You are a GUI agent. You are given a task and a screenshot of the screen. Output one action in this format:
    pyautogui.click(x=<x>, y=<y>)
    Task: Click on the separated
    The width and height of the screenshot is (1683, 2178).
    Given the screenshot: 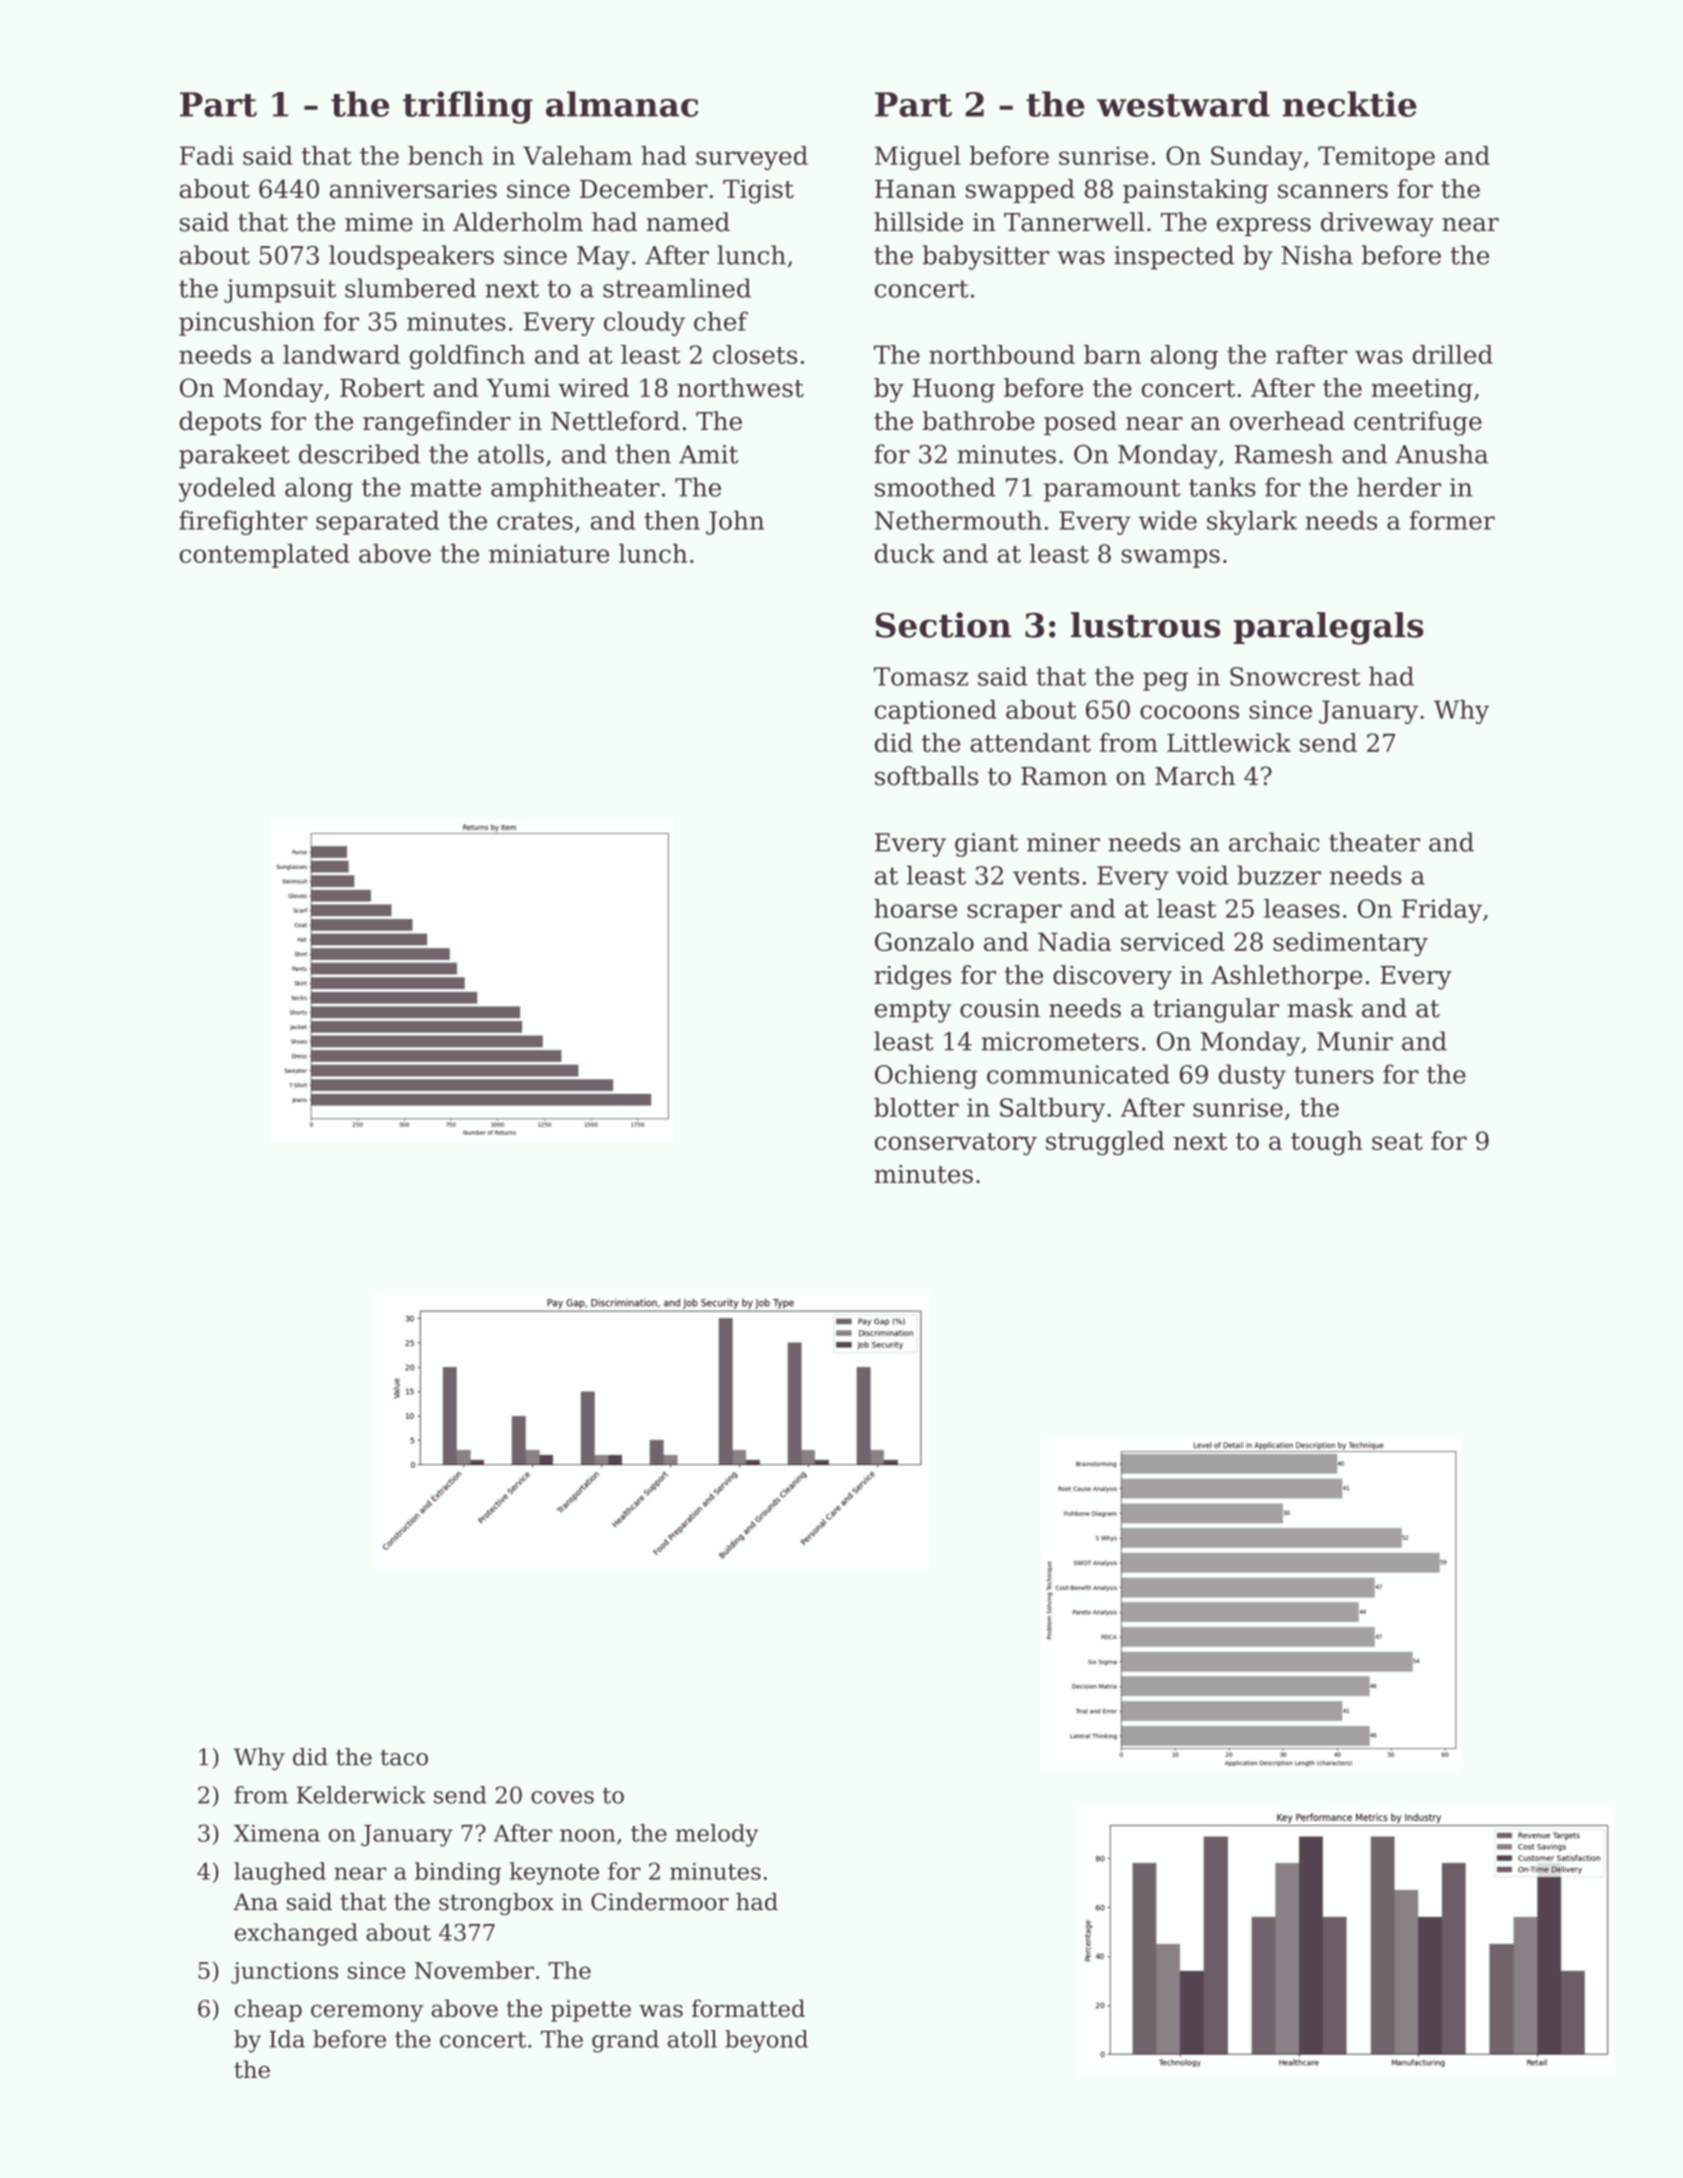 What is the action you would take?
    pyautogui.click(x=377, y=522)
